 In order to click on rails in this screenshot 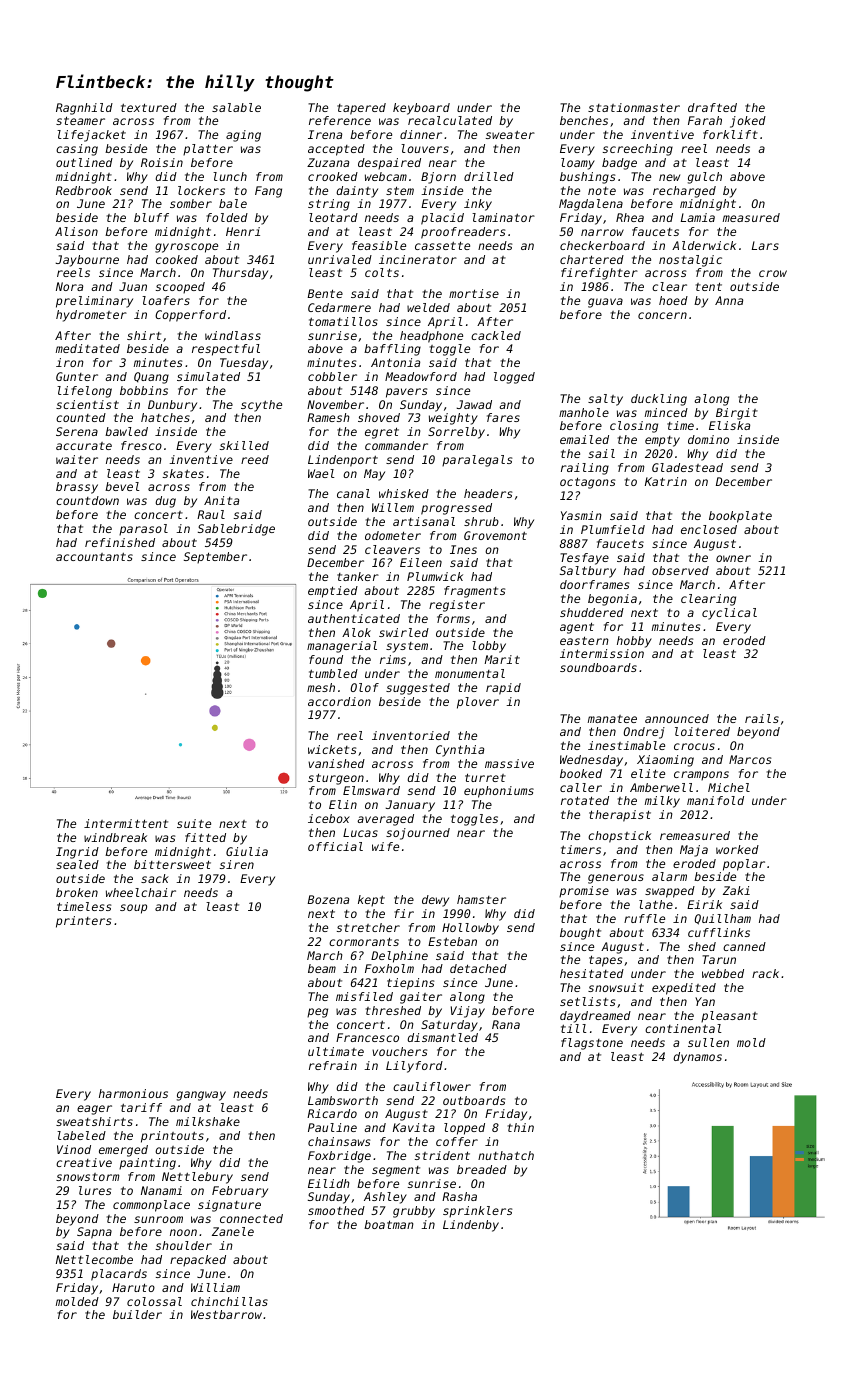, I will do `click(762, 718)`.
